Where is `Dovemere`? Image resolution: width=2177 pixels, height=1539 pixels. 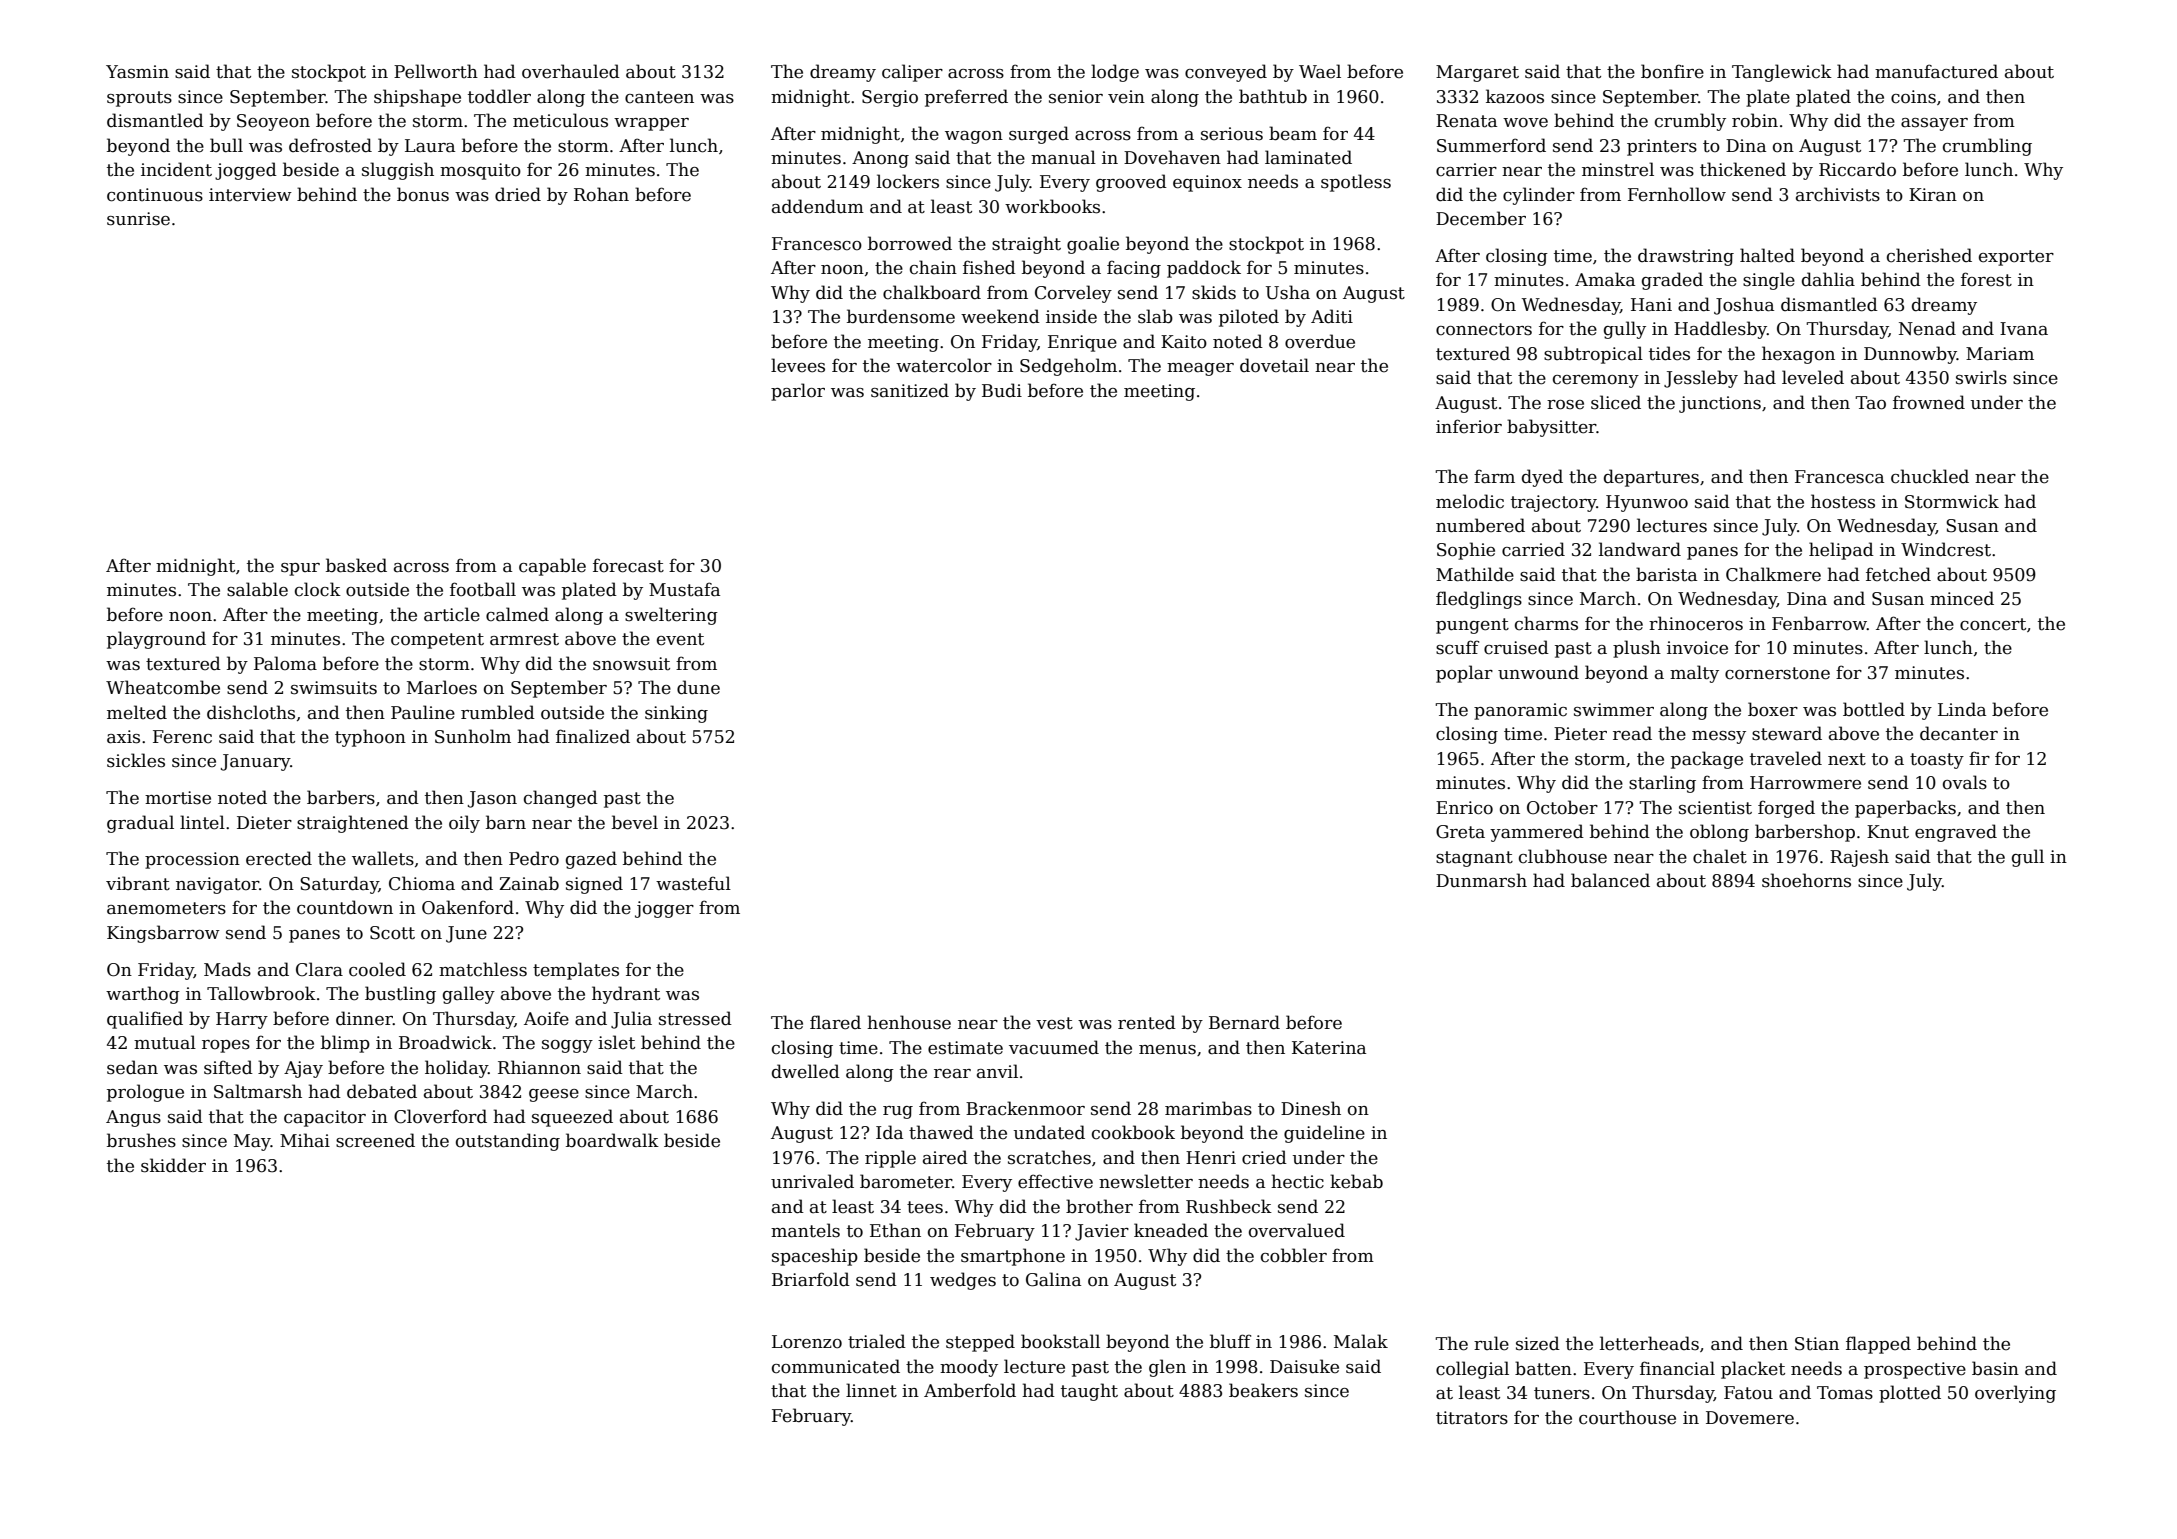 Dovemere is located at coordinates (1750, 1418).
